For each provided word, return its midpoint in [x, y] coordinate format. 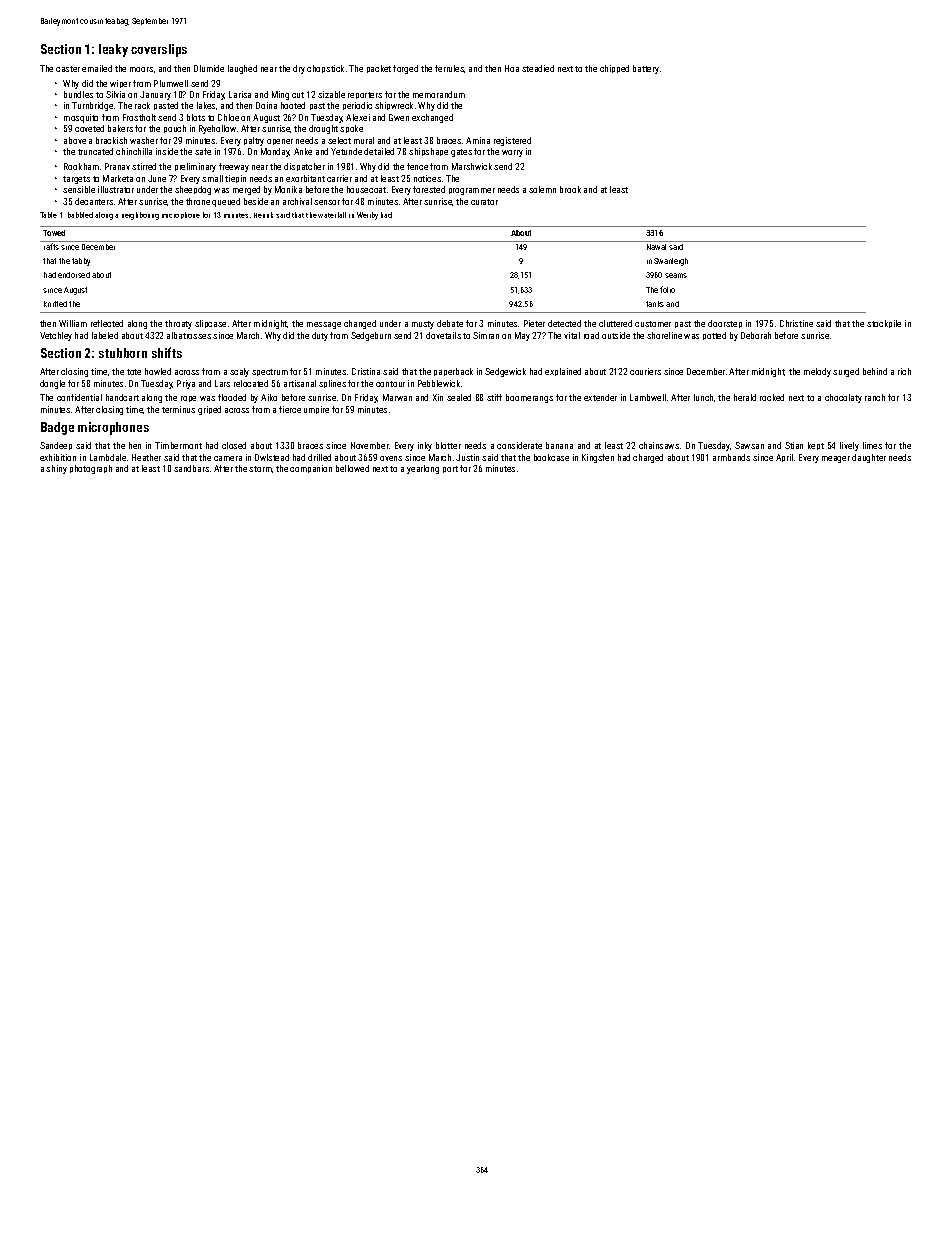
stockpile [884, 324]
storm [260, 469]
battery [646, 69]
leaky [113, 50]
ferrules [450, 69]
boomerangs [529, 398]
